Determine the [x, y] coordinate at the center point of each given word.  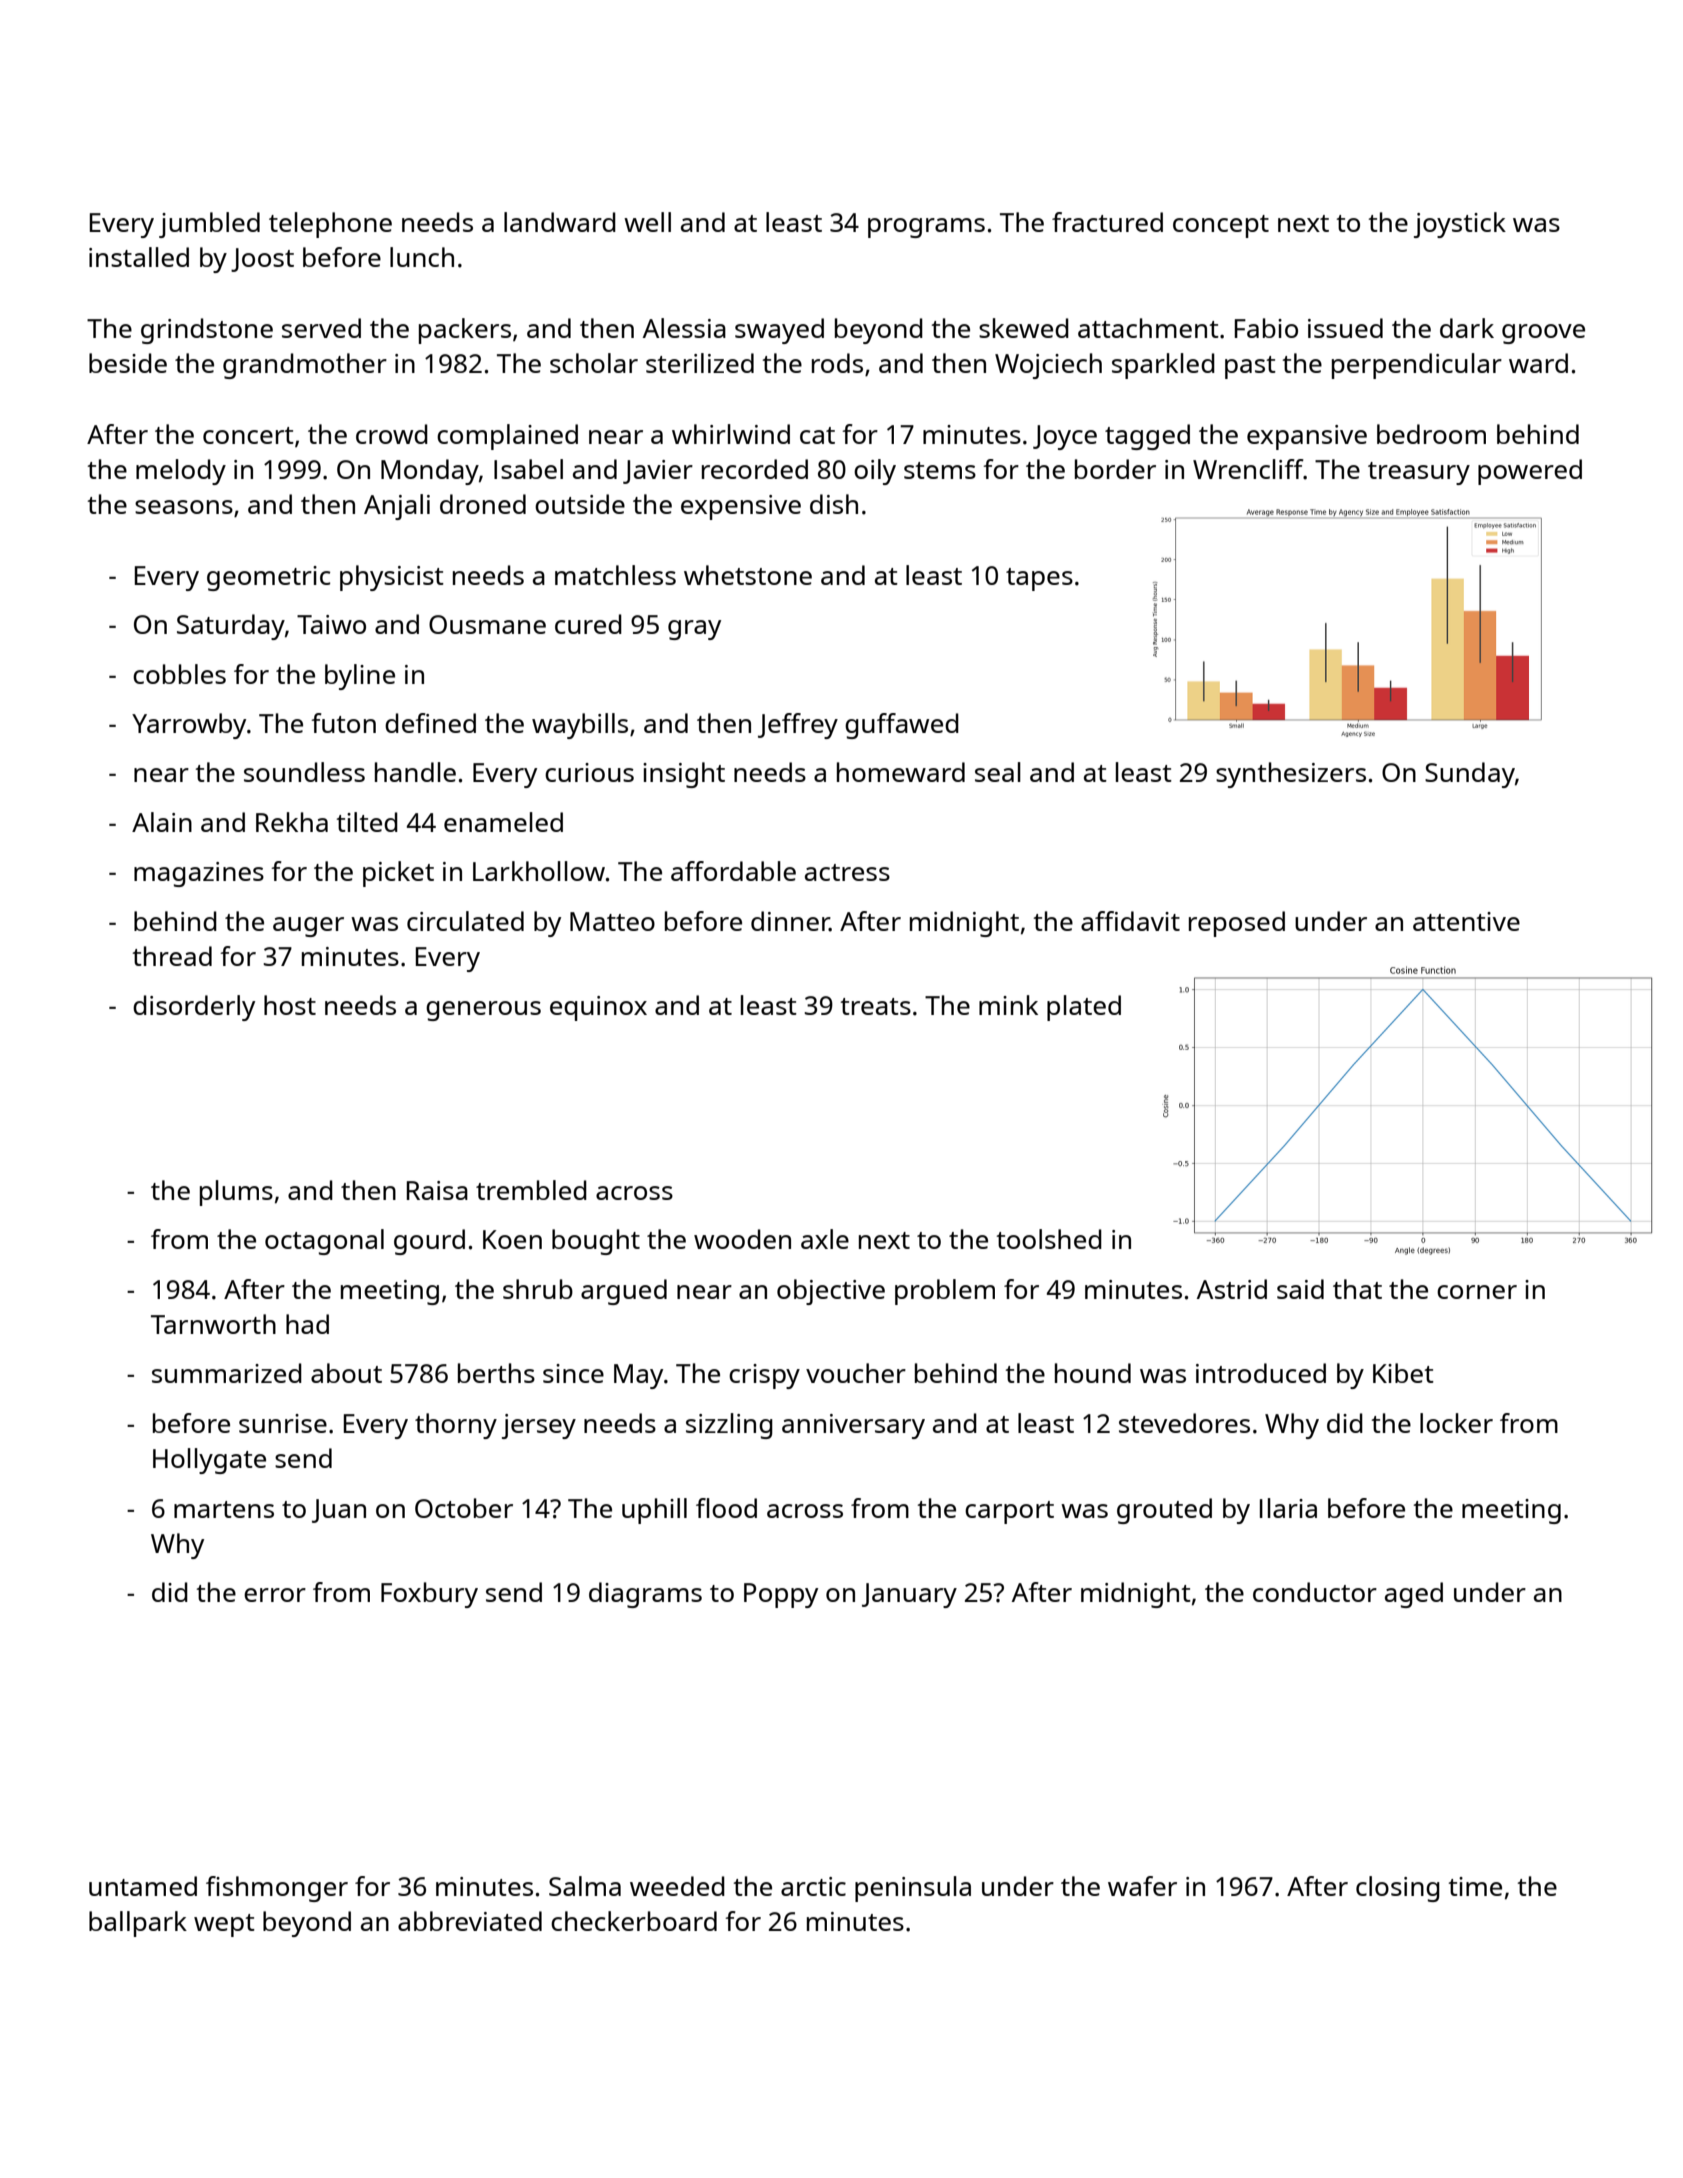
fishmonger [277, 1889]
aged [1414, 1595]
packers [465, 331]
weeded [677, 1886]
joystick [1460, 225]
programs [926, 228]
